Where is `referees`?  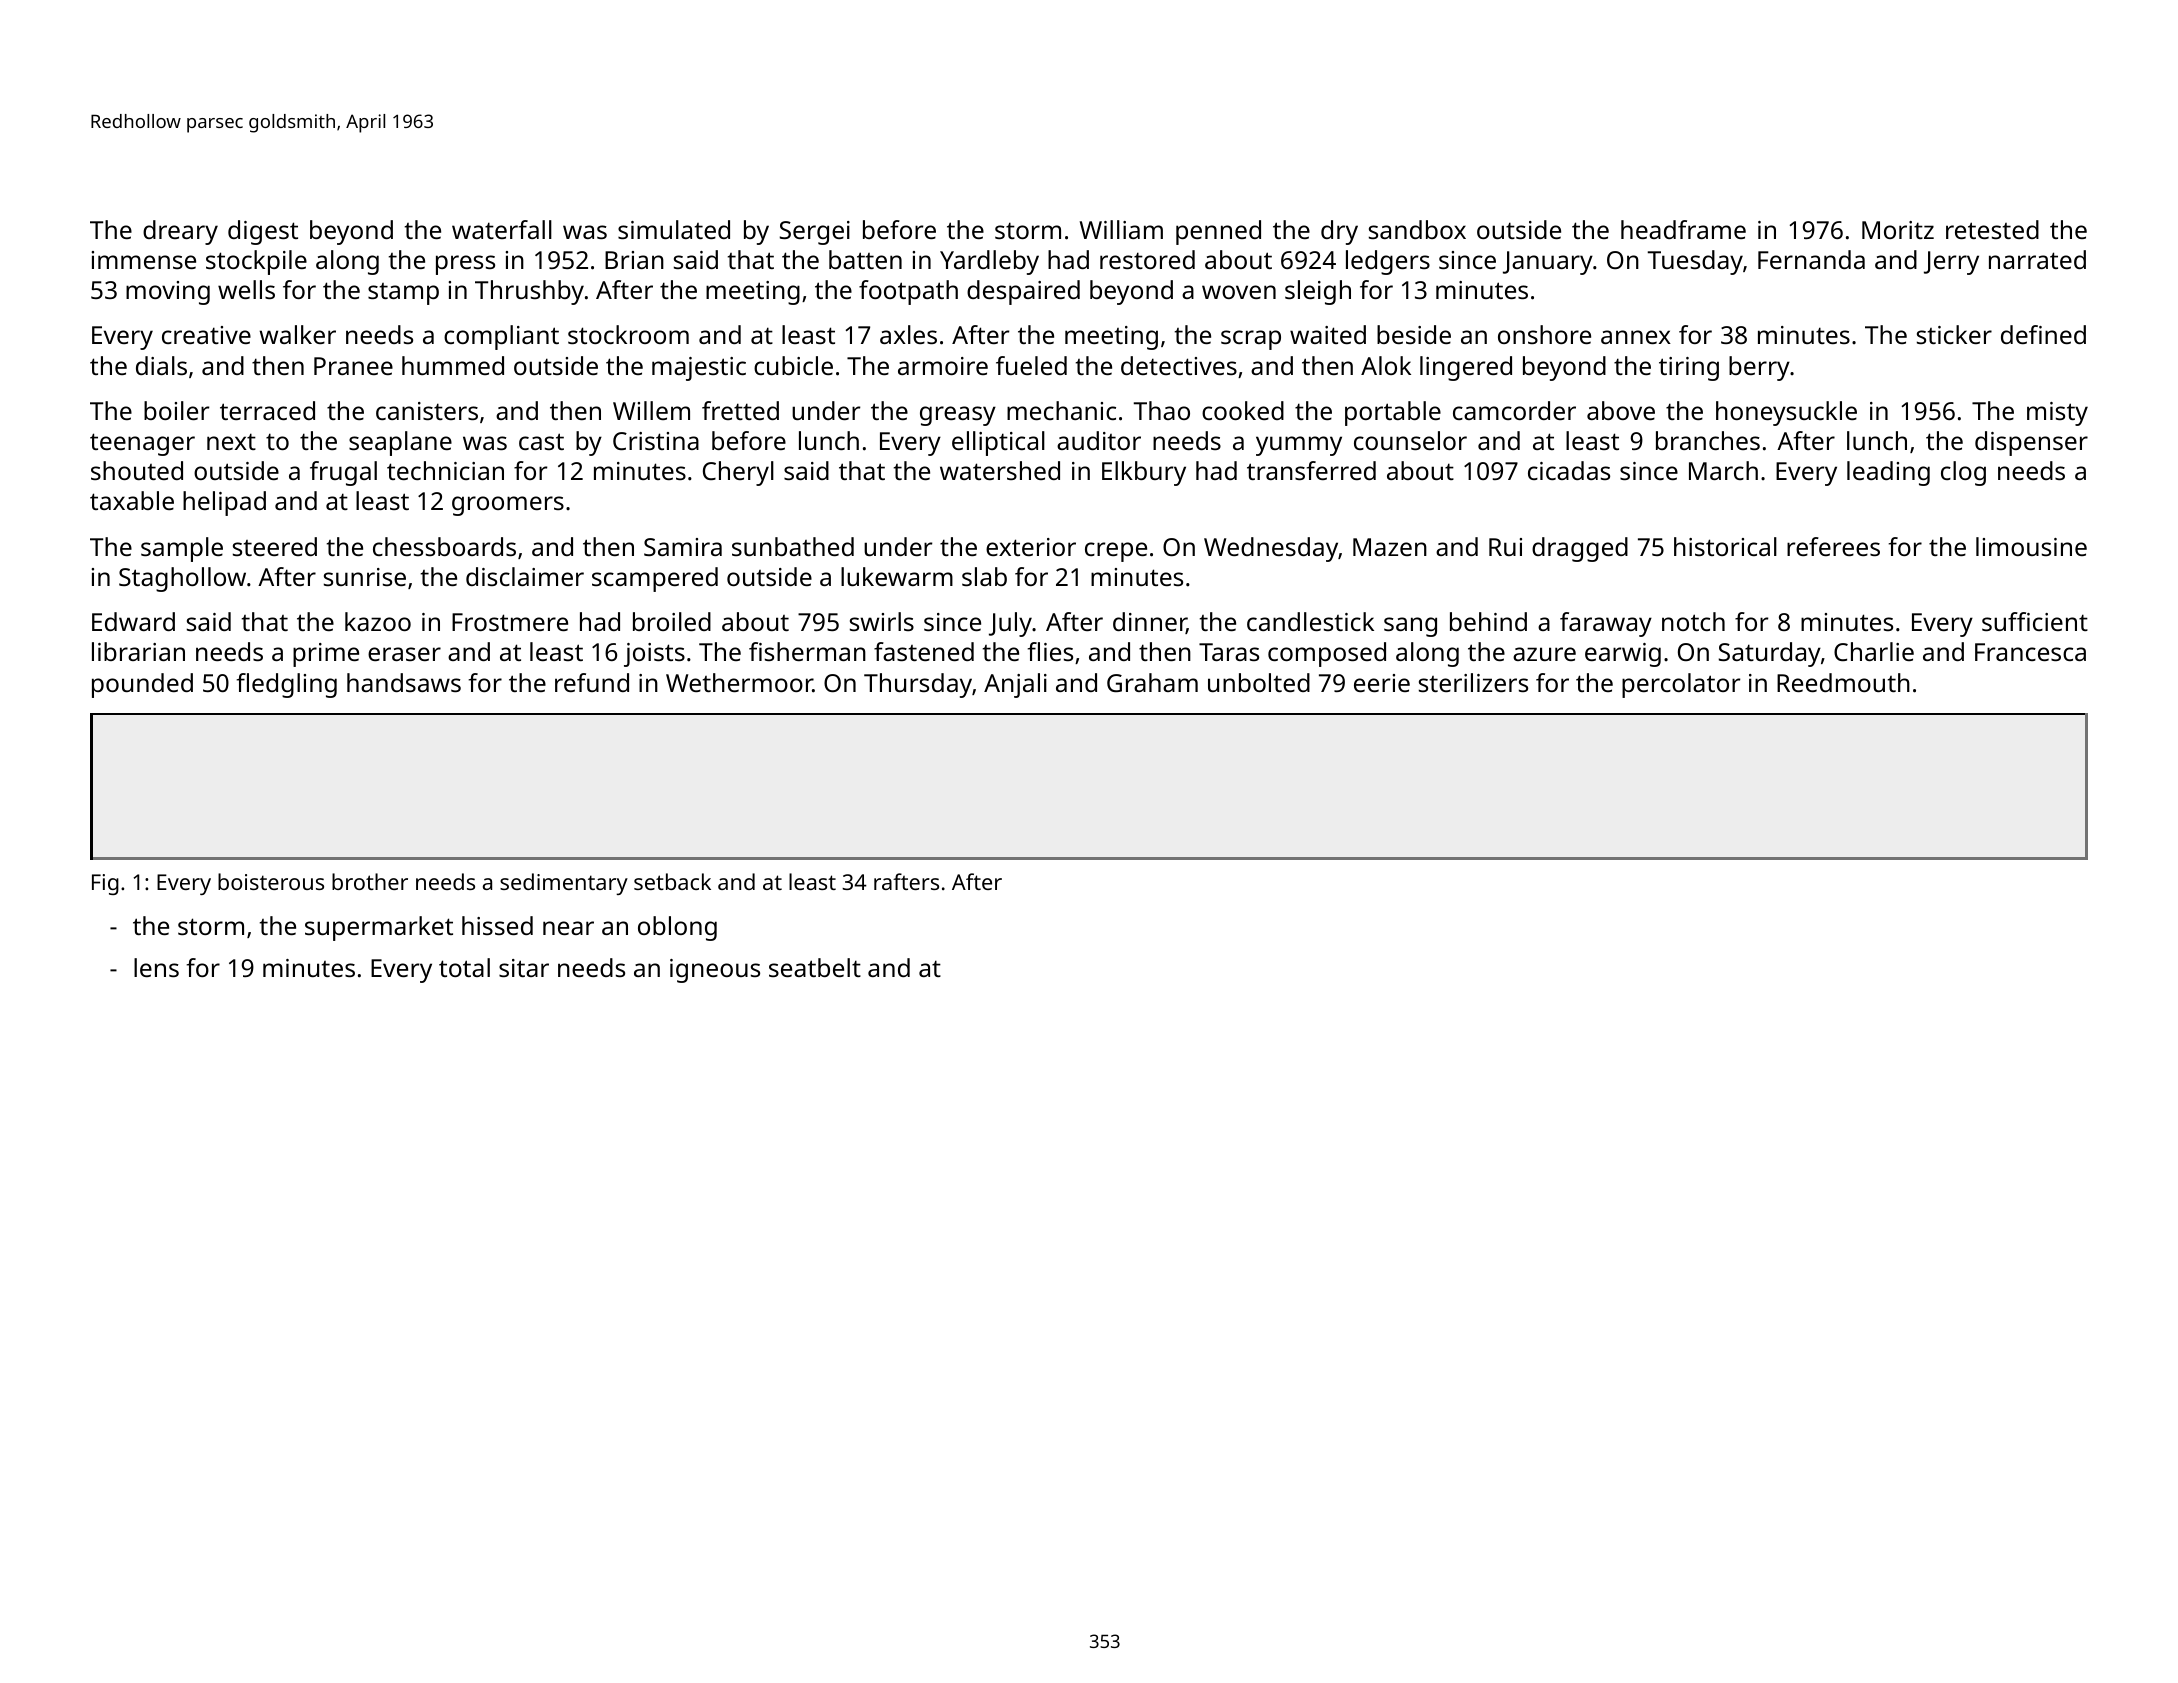
referees is located at coordinates (1833, 546).
